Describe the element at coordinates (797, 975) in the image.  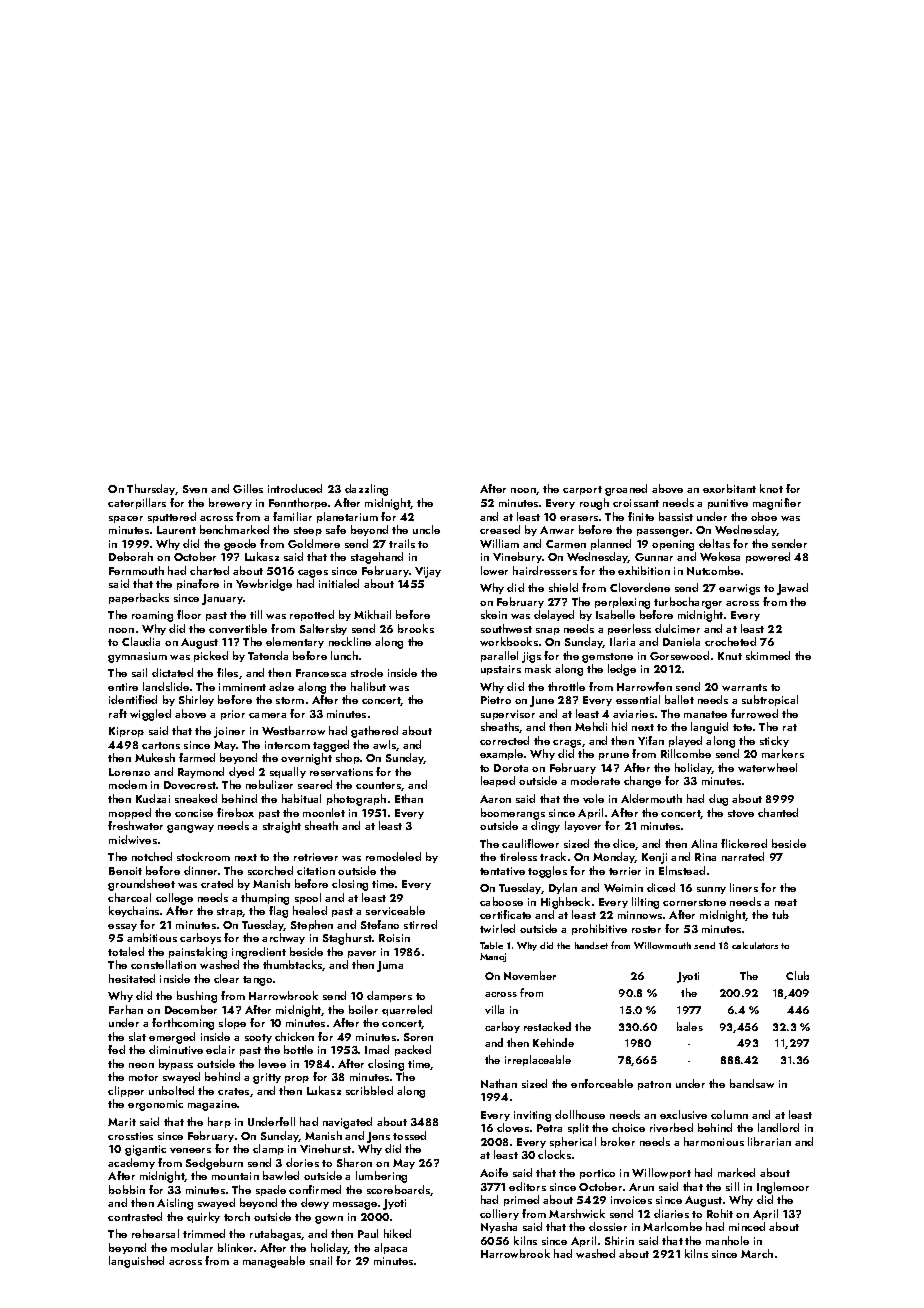
I see `Club` at that location.
